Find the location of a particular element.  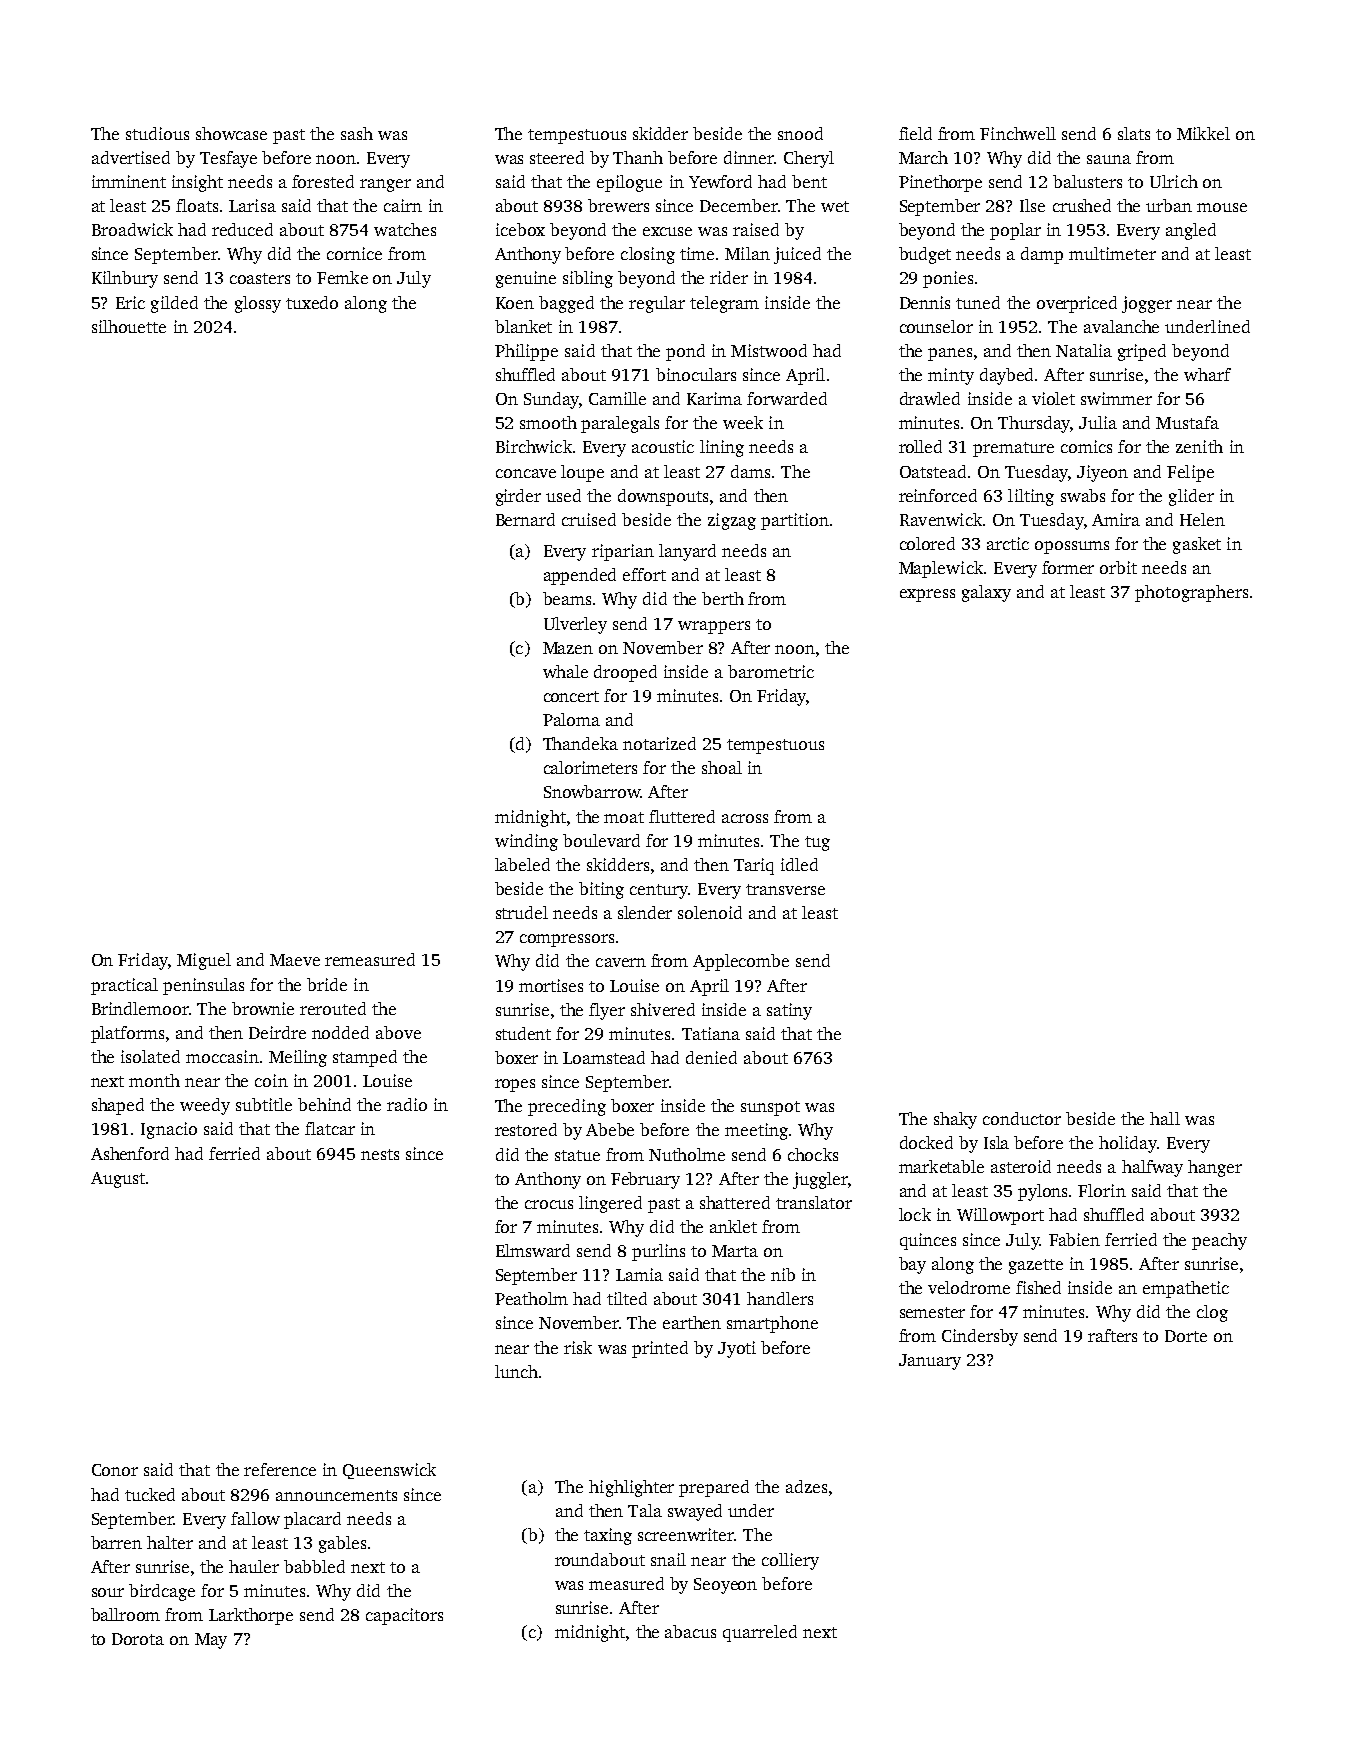

cornice is located at coordinates (354, 253).
